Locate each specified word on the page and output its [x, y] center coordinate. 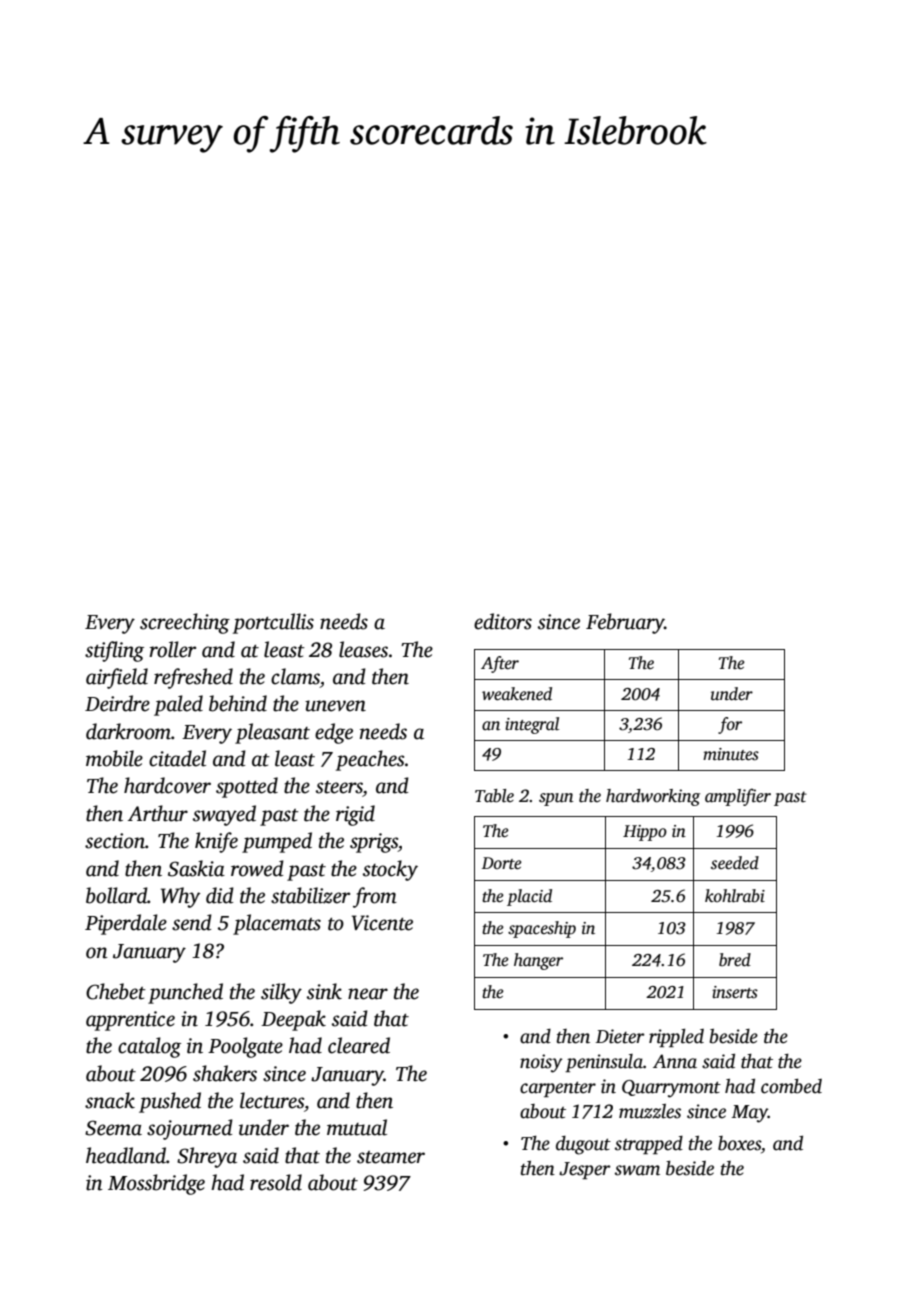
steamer [391, 1157]
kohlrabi [735, 896]
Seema [113, 1128]
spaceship [542, 929]
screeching [185, 623]
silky [281, 993]
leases [363, 649]
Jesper [584, 1170]
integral [532, 725]
